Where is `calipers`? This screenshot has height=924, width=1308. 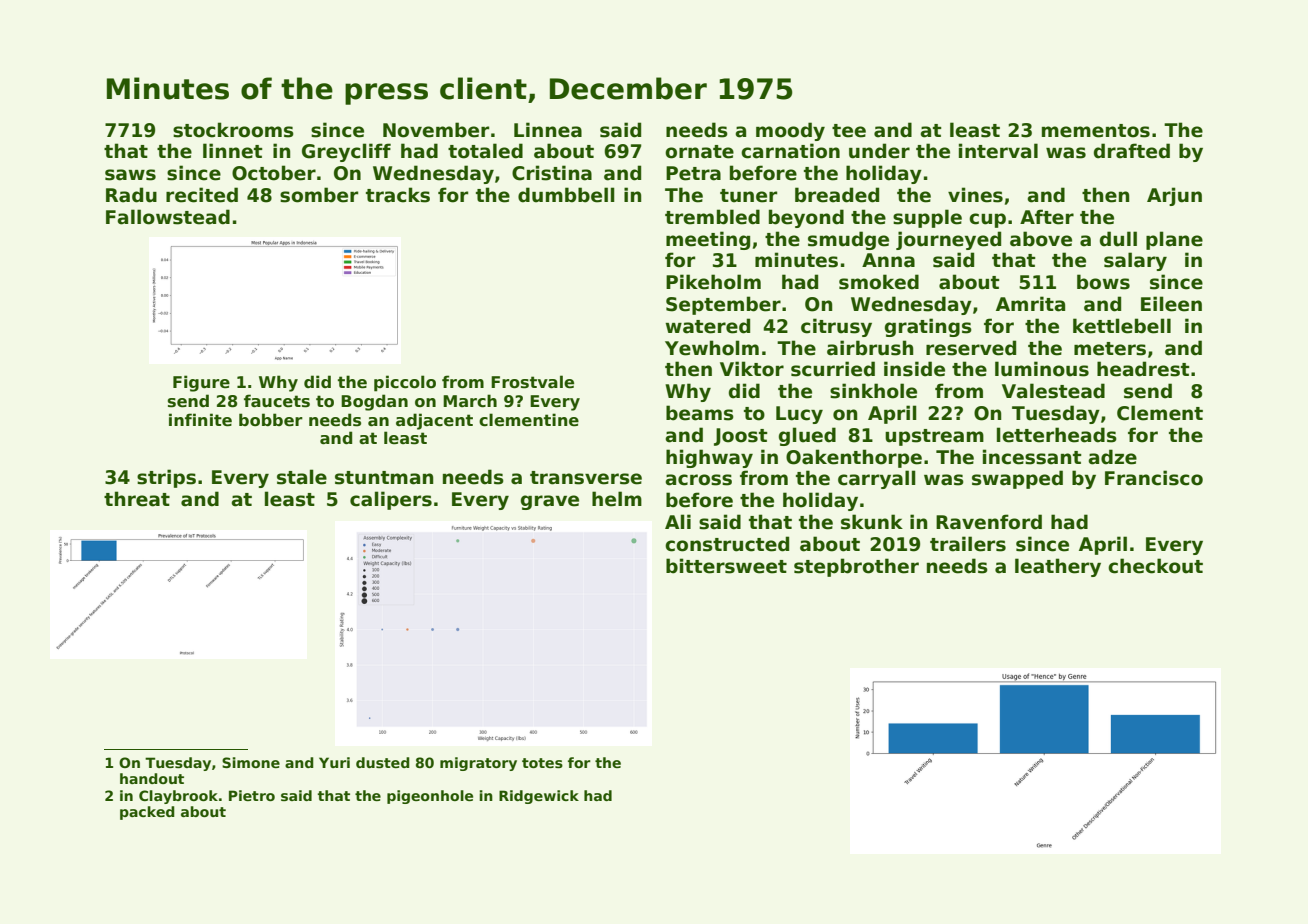 calipers is located at coordinates (391, 500).
